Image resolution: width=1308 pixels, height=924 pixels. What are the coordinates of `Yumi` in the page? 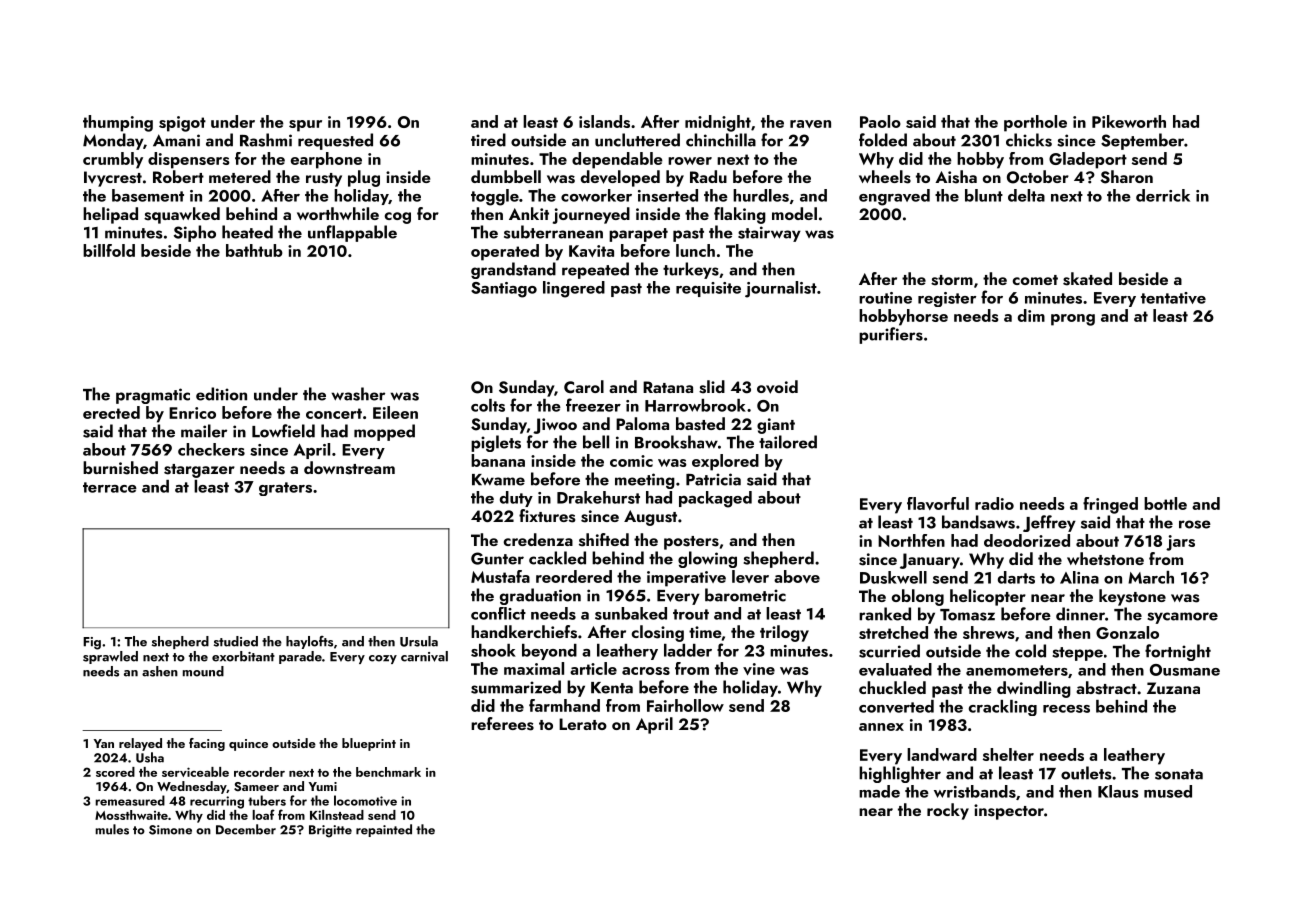 It's located at (323, 786).
